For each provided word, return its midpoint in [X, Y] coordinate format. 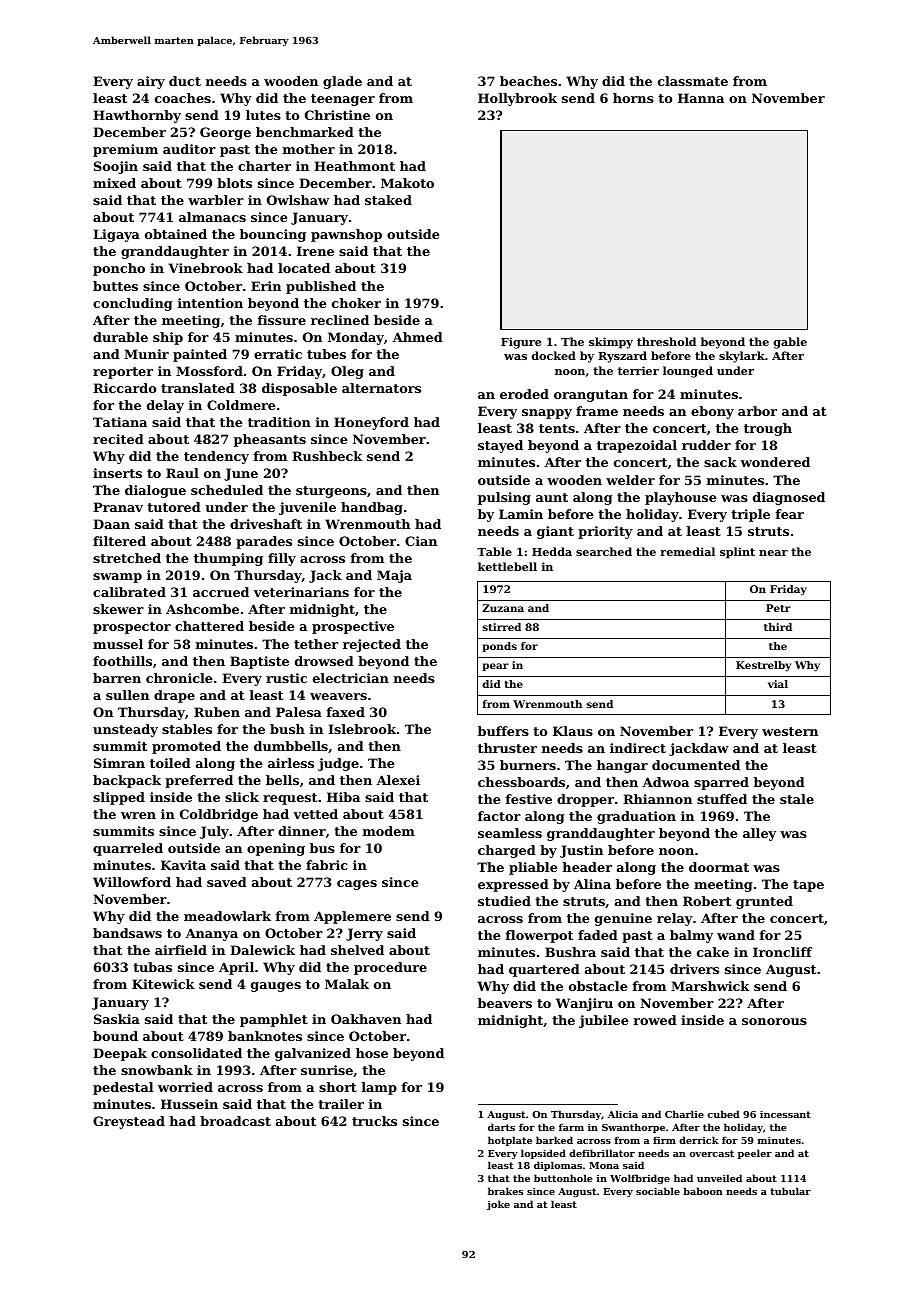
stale [797, 799]
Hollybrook [517, 99]
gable [790, 343]
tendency [216, 457]
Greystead [129, 1122]
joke [498, 1205]
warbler [216, 200]
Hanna [701, 98]
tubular [790, 1191]
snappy [547, 414]
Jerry [364, 934]
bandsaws [127, 933]
